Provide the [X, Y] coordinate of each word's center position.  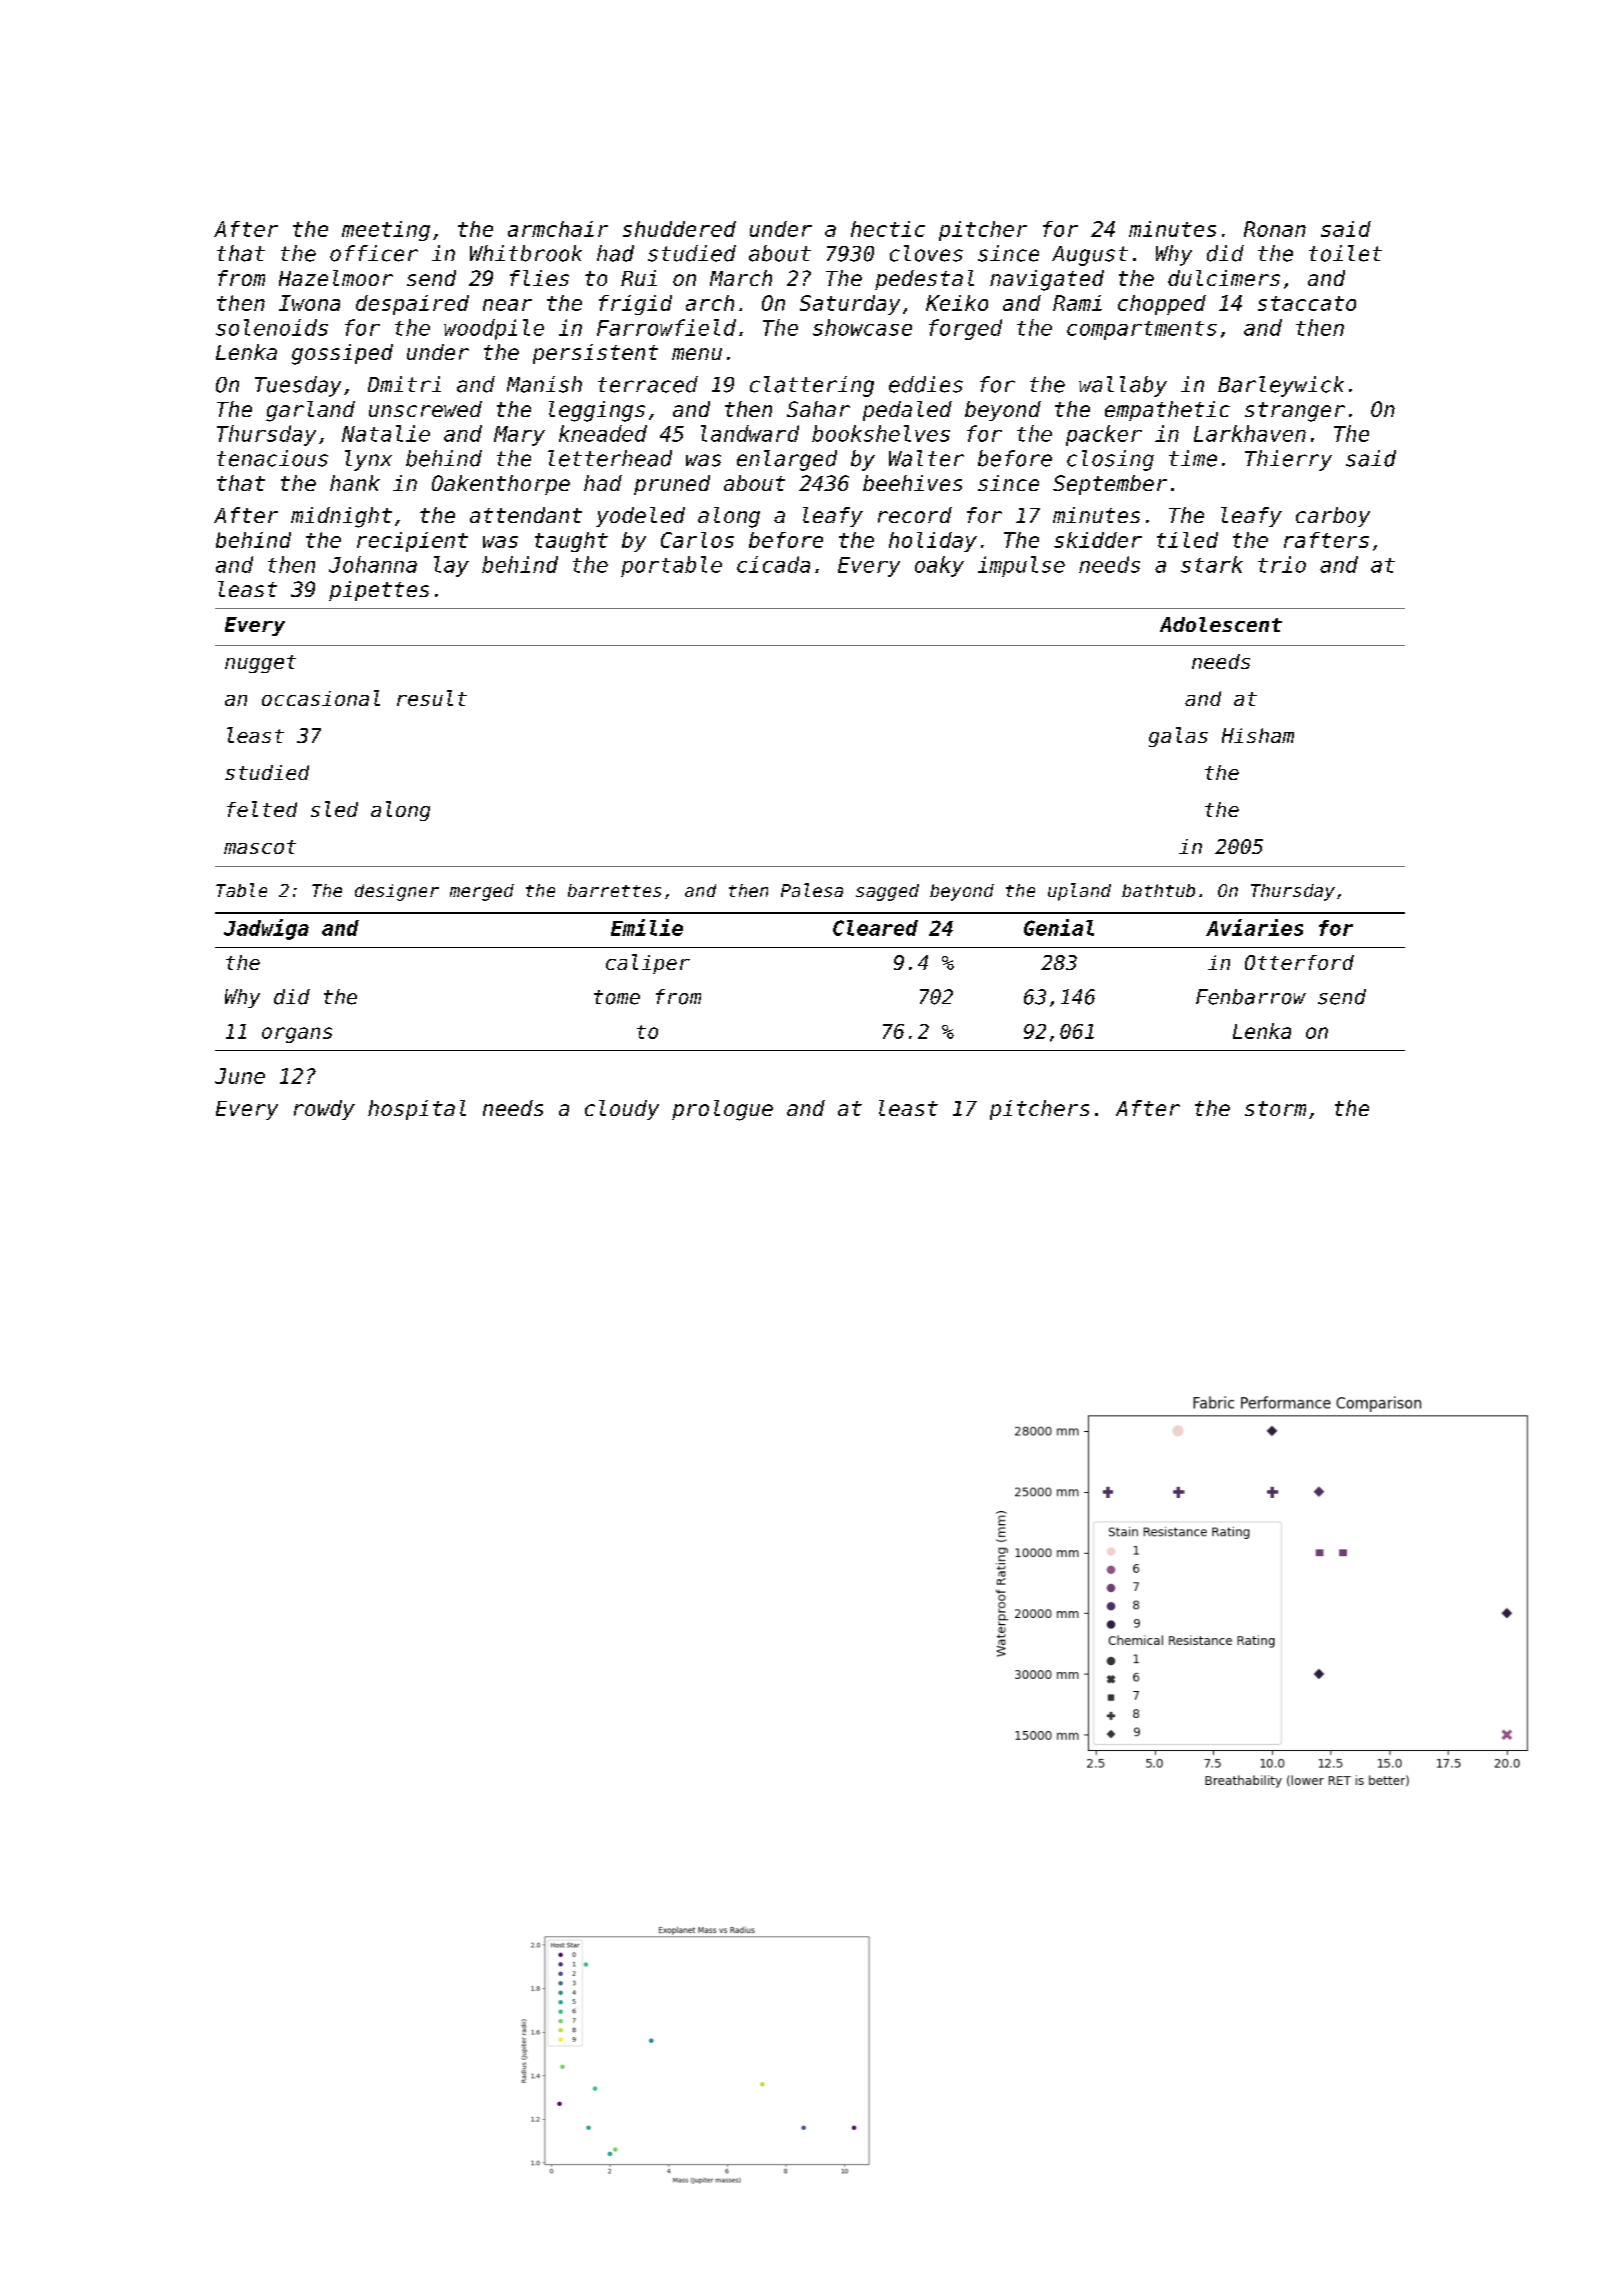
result [432, 698]
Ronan [1275, 229]
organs [297, 1035]
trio [1282, 564]
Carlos [697, 540]
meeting [386, 231]
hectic [888, 229]
